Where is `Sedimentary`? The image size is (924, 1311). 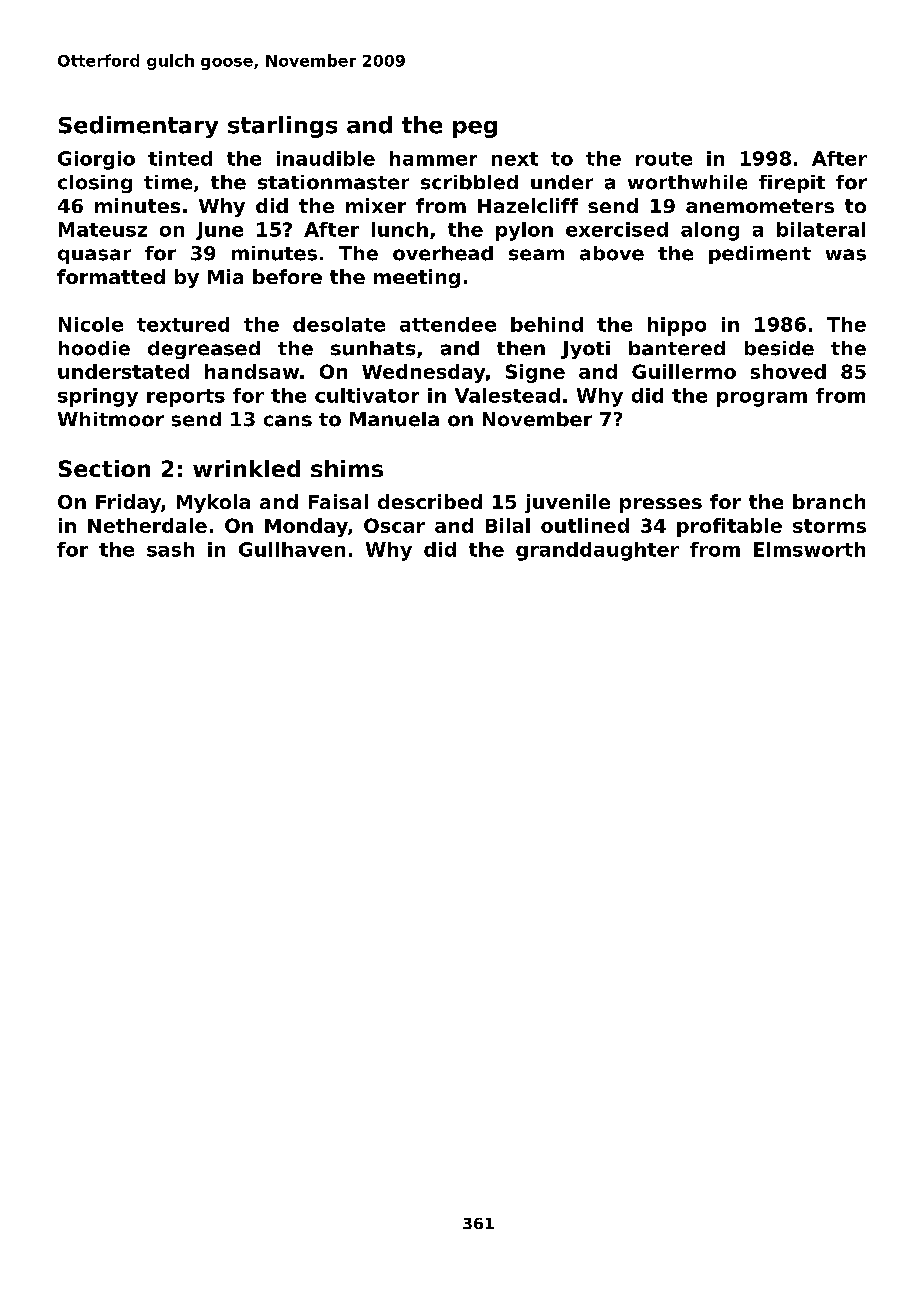 Sedimentary is located at coordinates (138, 127).
